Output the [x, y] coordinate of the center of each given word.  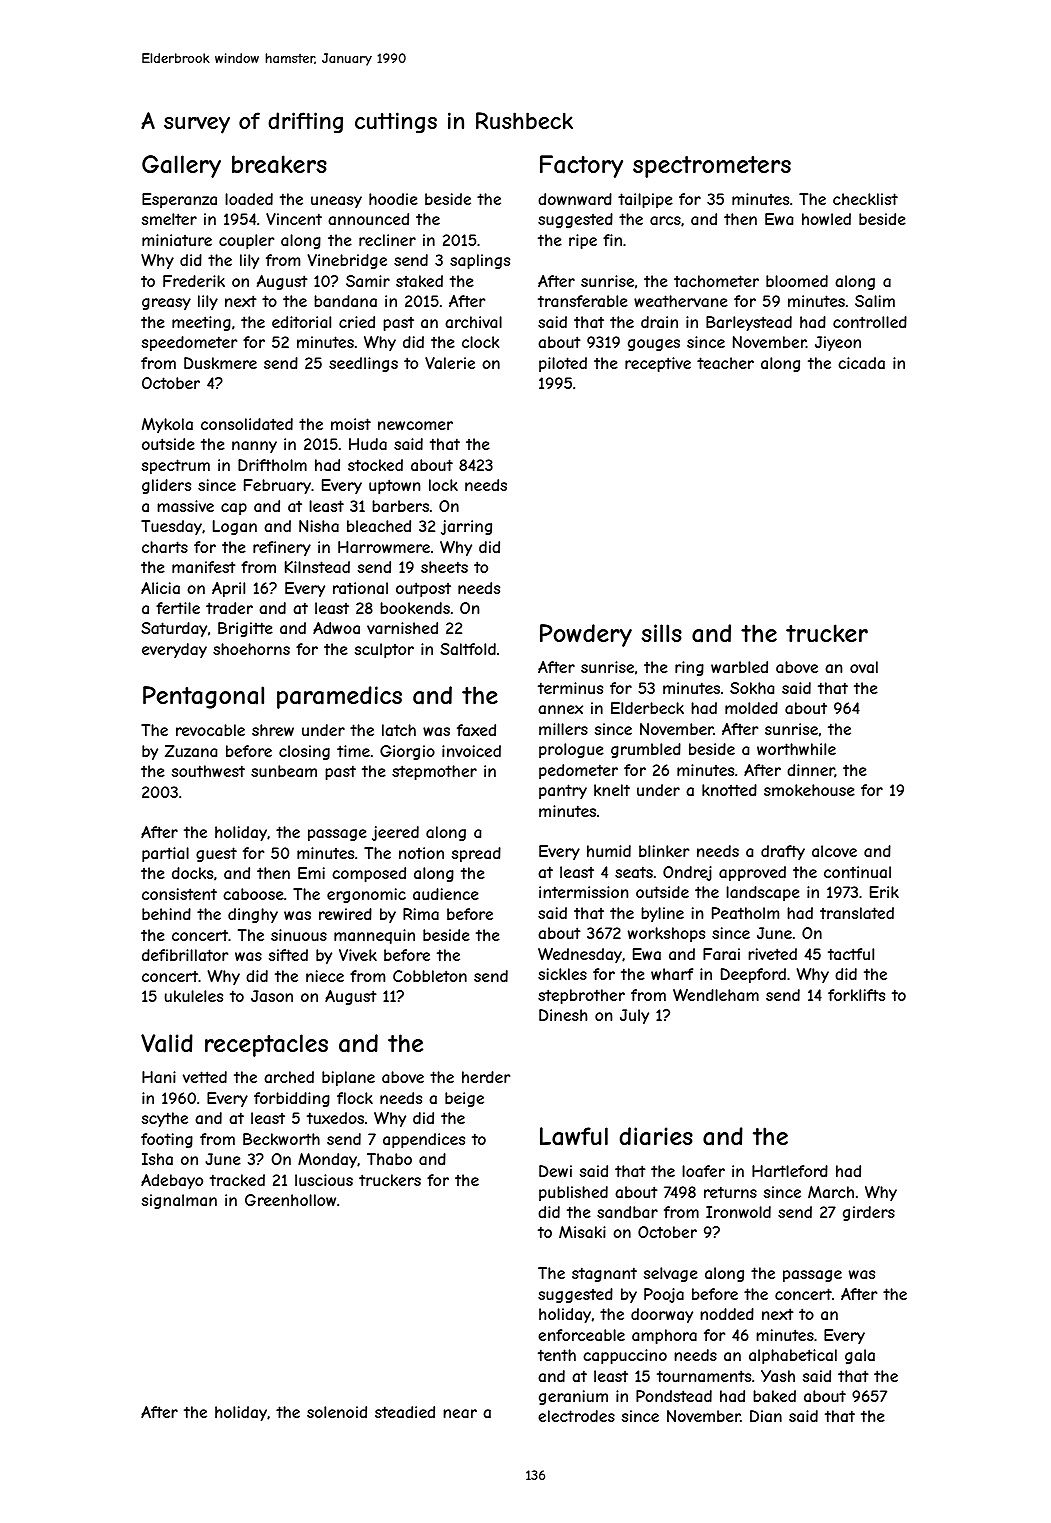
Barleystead [749, 323]
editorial [301, 322]
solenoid [337, 1412]
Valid [167, 1043]
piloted [563, 364]
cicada [861, 363]
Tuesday [171, 527]
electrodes [576, 1416]
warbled [739, 667]
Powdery [586, 635]
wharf [672, 974]
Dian [766, 1416]
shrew [273, 730]
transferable [583, 301]
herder [486, 1077]
